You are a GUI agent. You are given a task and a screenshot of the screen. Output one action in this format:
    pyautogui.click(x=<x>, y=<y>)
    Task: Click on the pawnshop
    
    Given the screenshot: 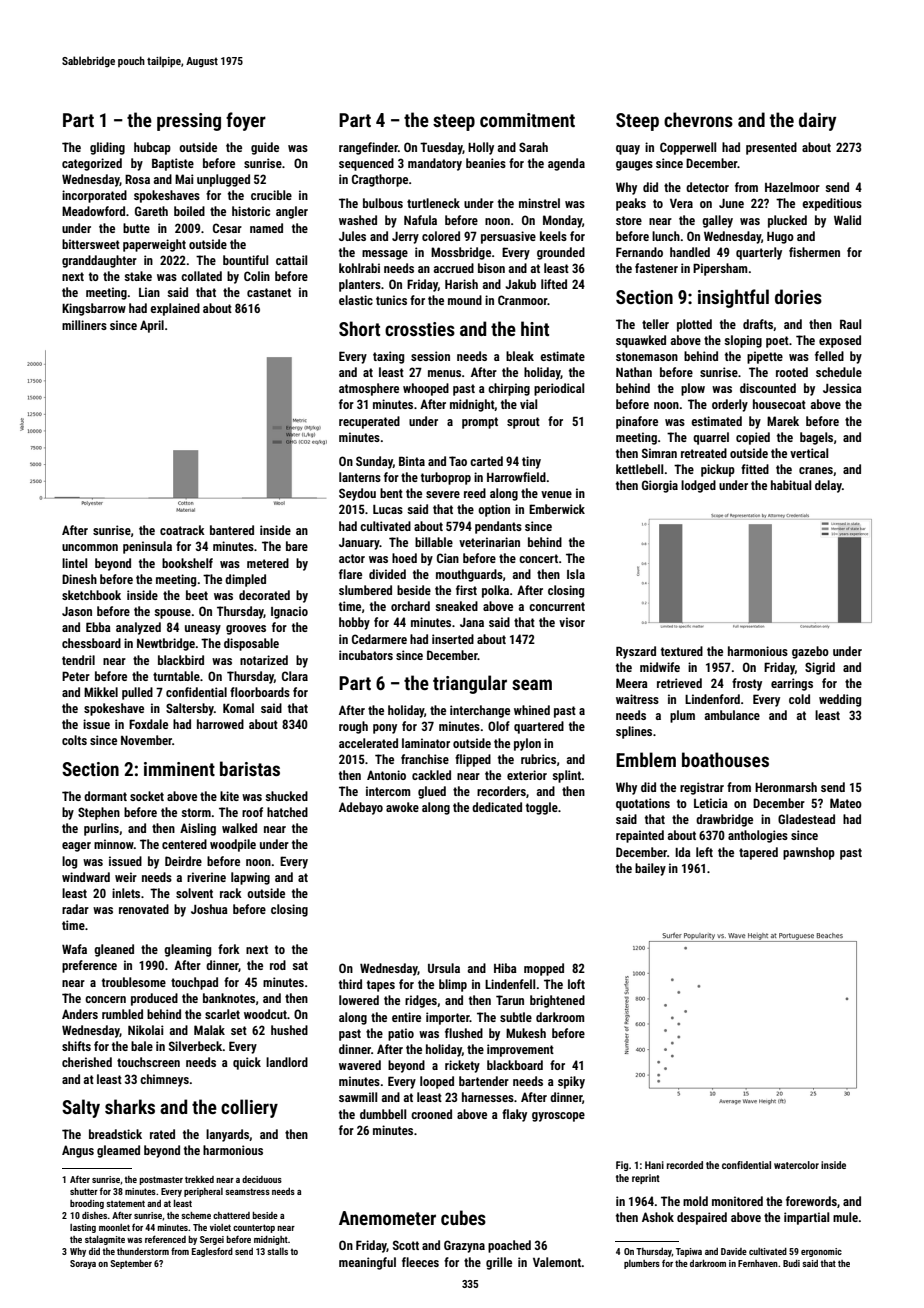 What is the action you would take?
    pyautogui.click(x=809, y=853)
